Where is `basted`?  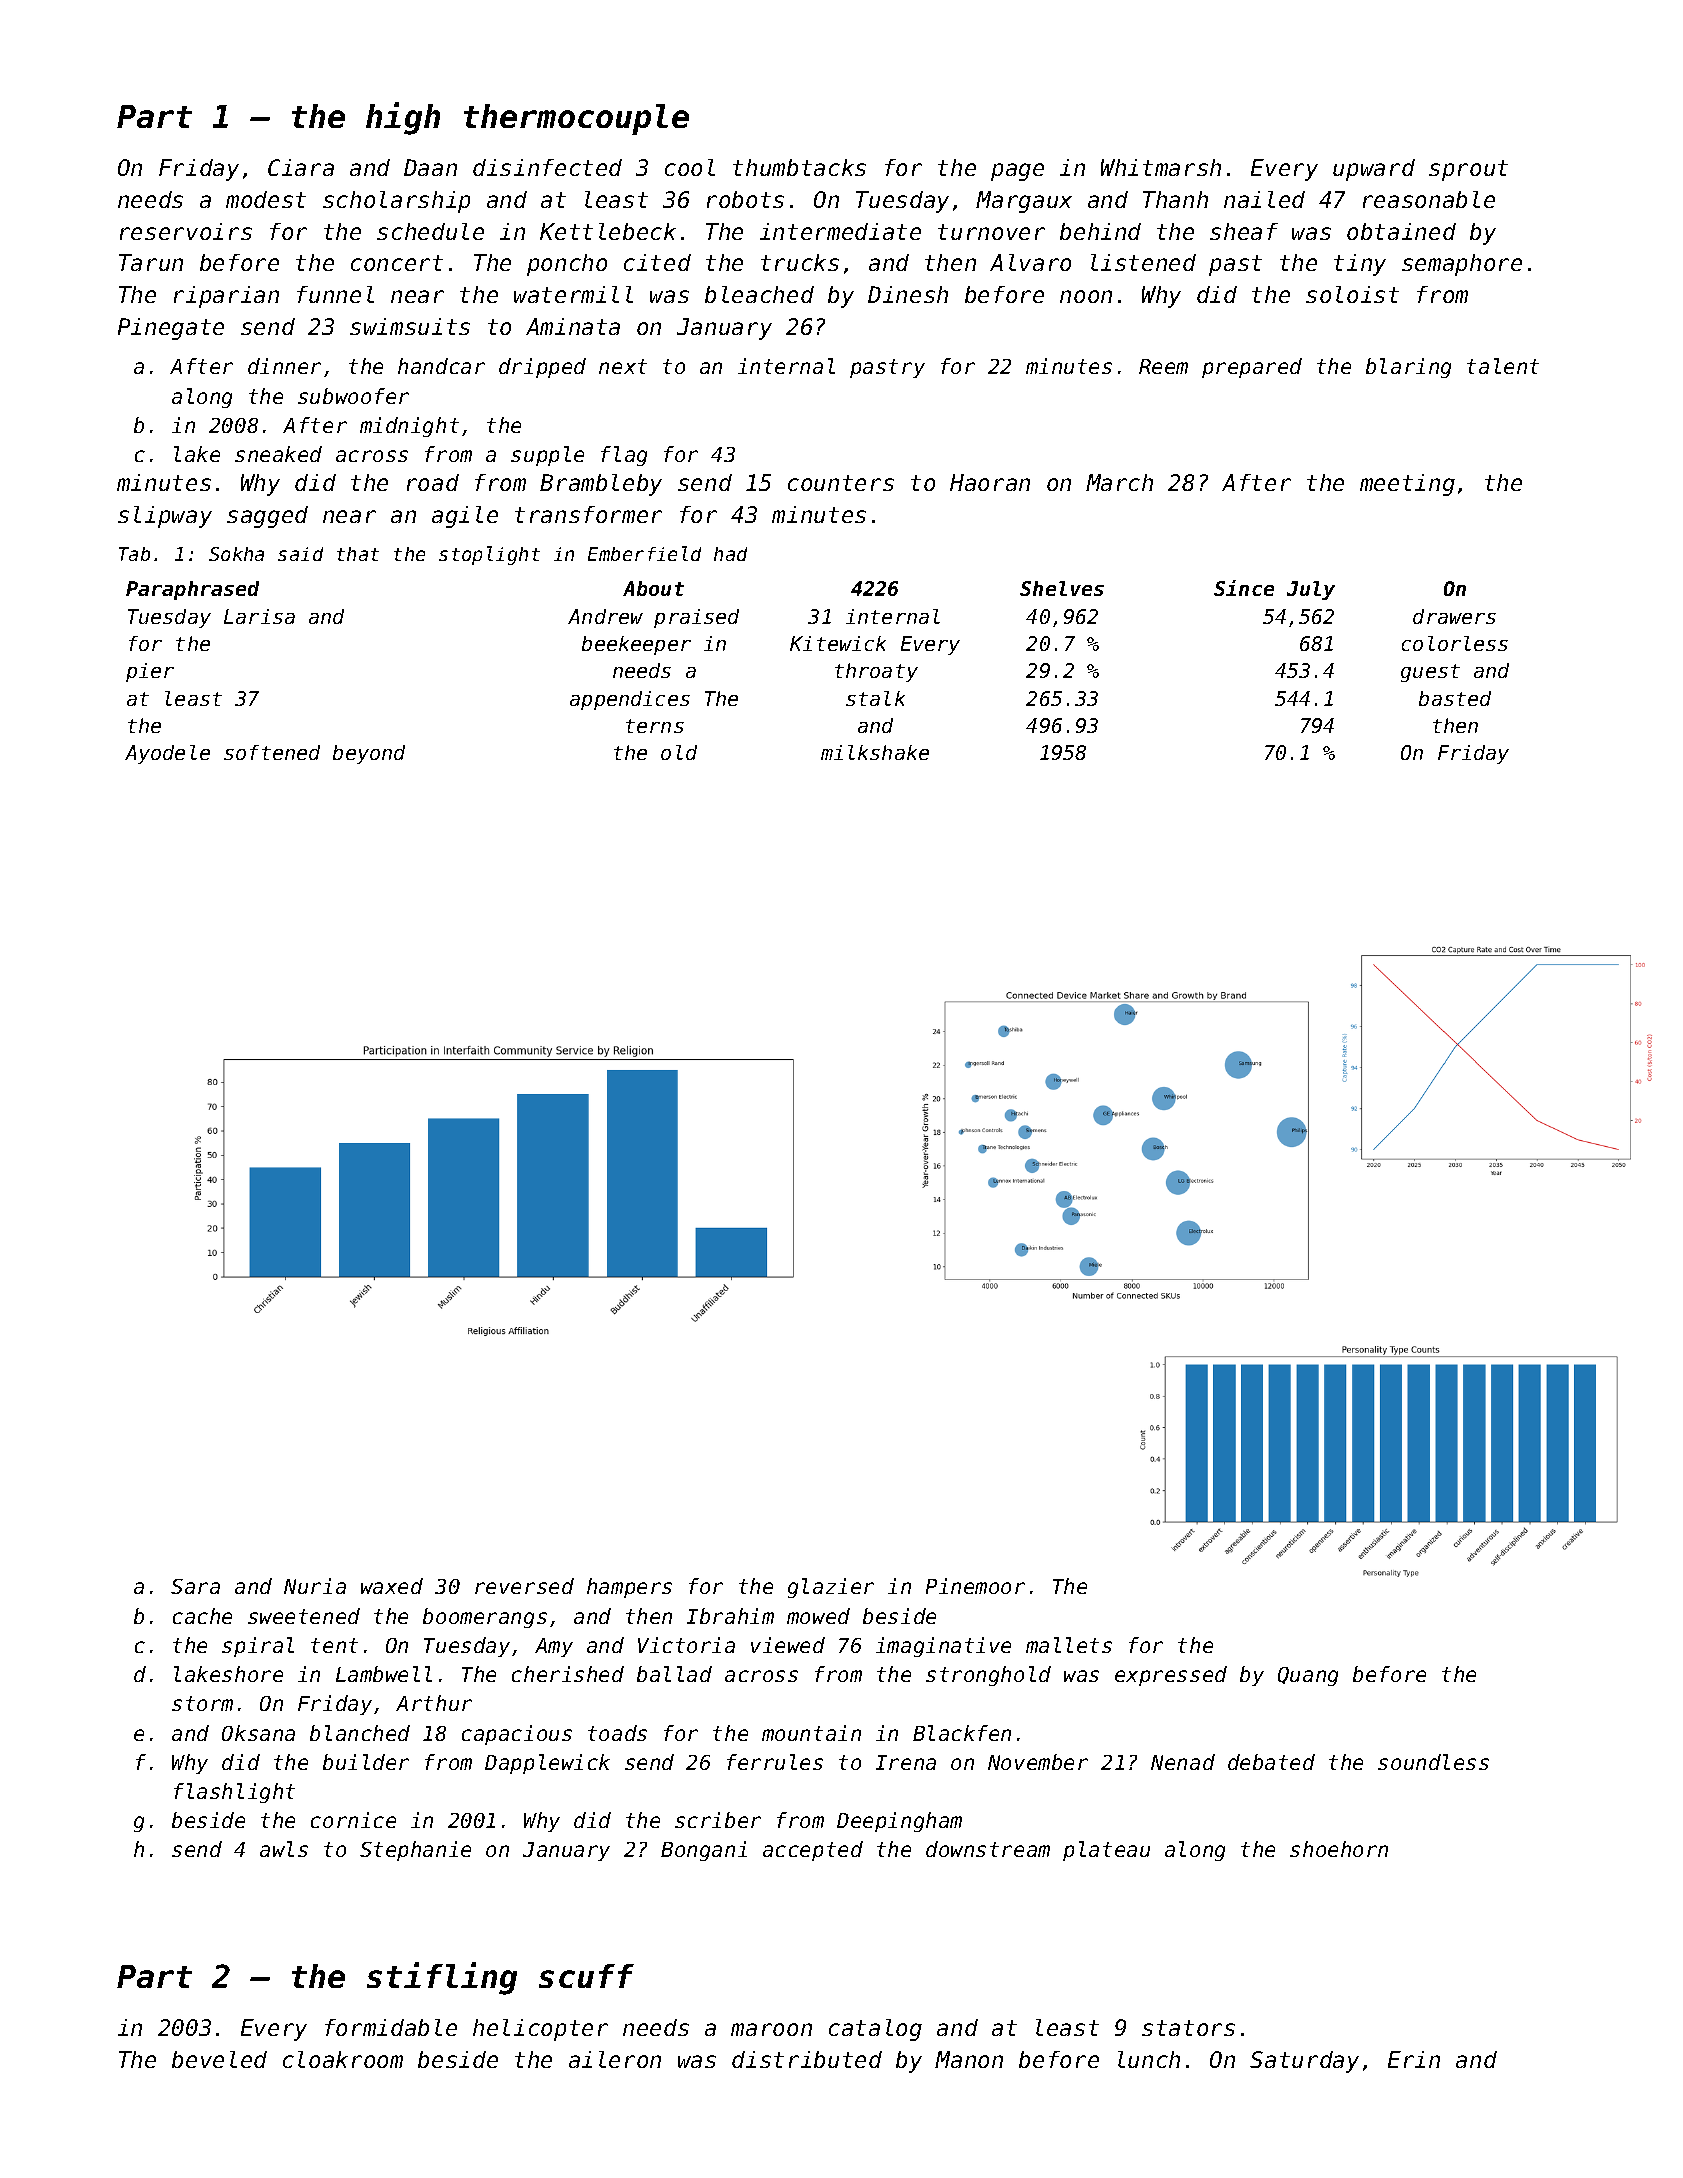
basted is located at coordinates (1455, 698).
